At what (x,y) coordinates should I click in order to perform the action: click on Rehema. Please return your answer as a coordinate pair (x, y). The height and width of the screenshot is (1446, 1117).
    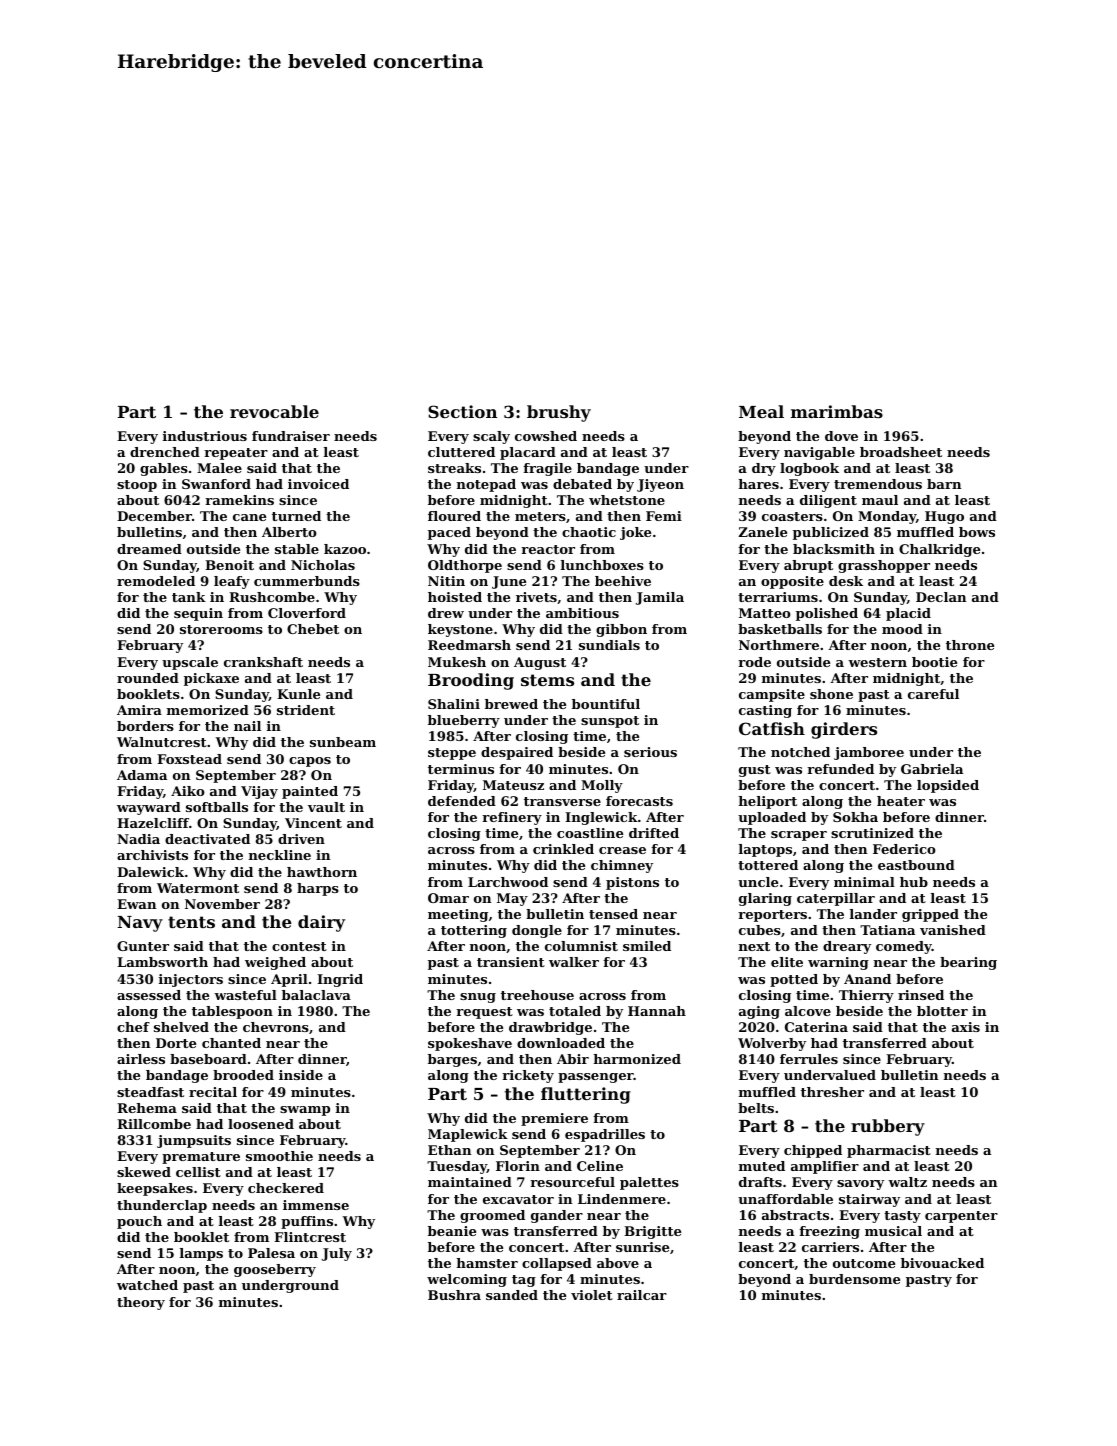
    Looking at the image, I should click on (147, 1108).
